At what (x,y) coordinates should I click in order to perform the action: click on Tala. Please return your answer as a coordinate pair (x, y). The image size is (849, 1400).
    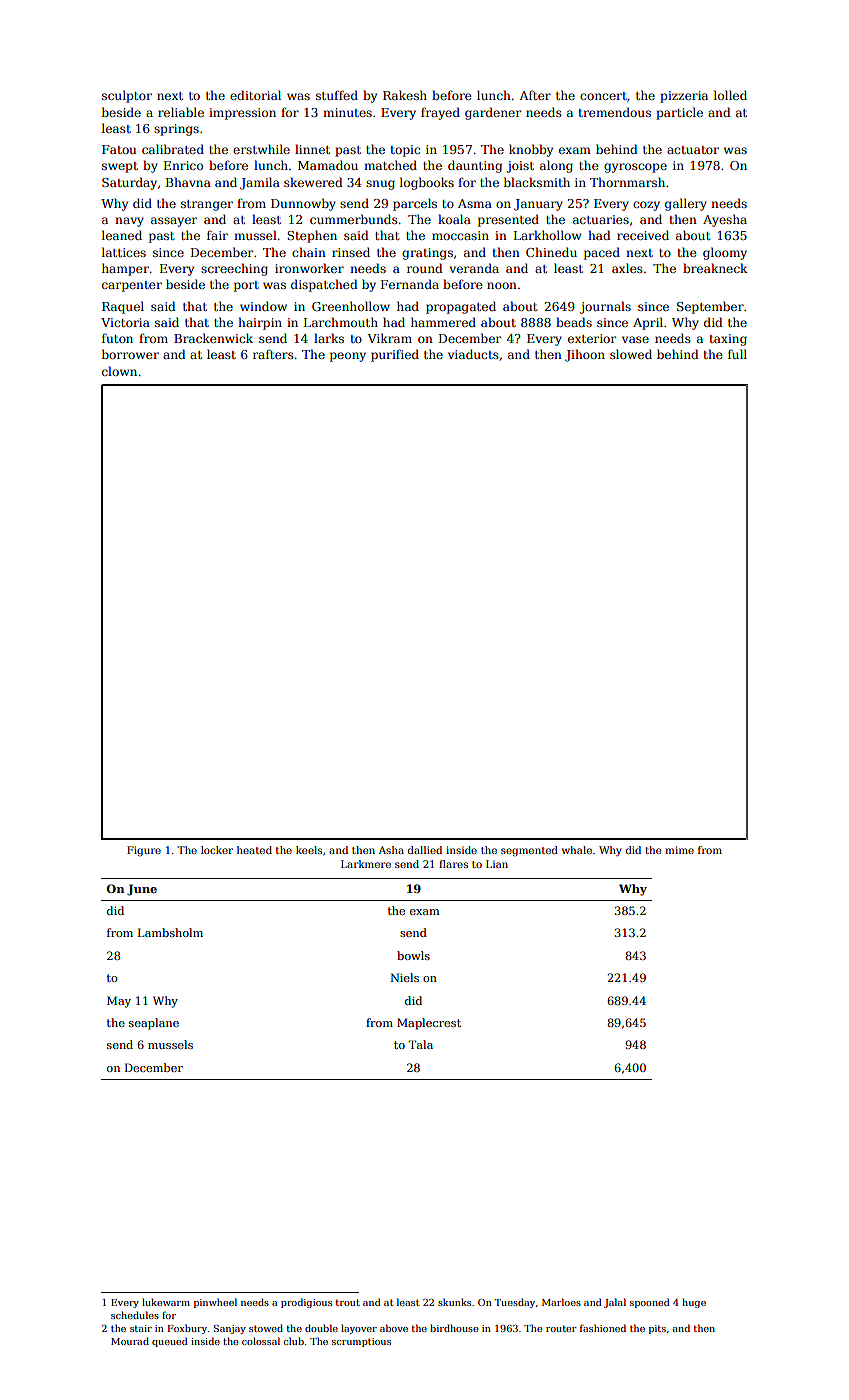
    Looking at the image, I should click on (420, 1044).
